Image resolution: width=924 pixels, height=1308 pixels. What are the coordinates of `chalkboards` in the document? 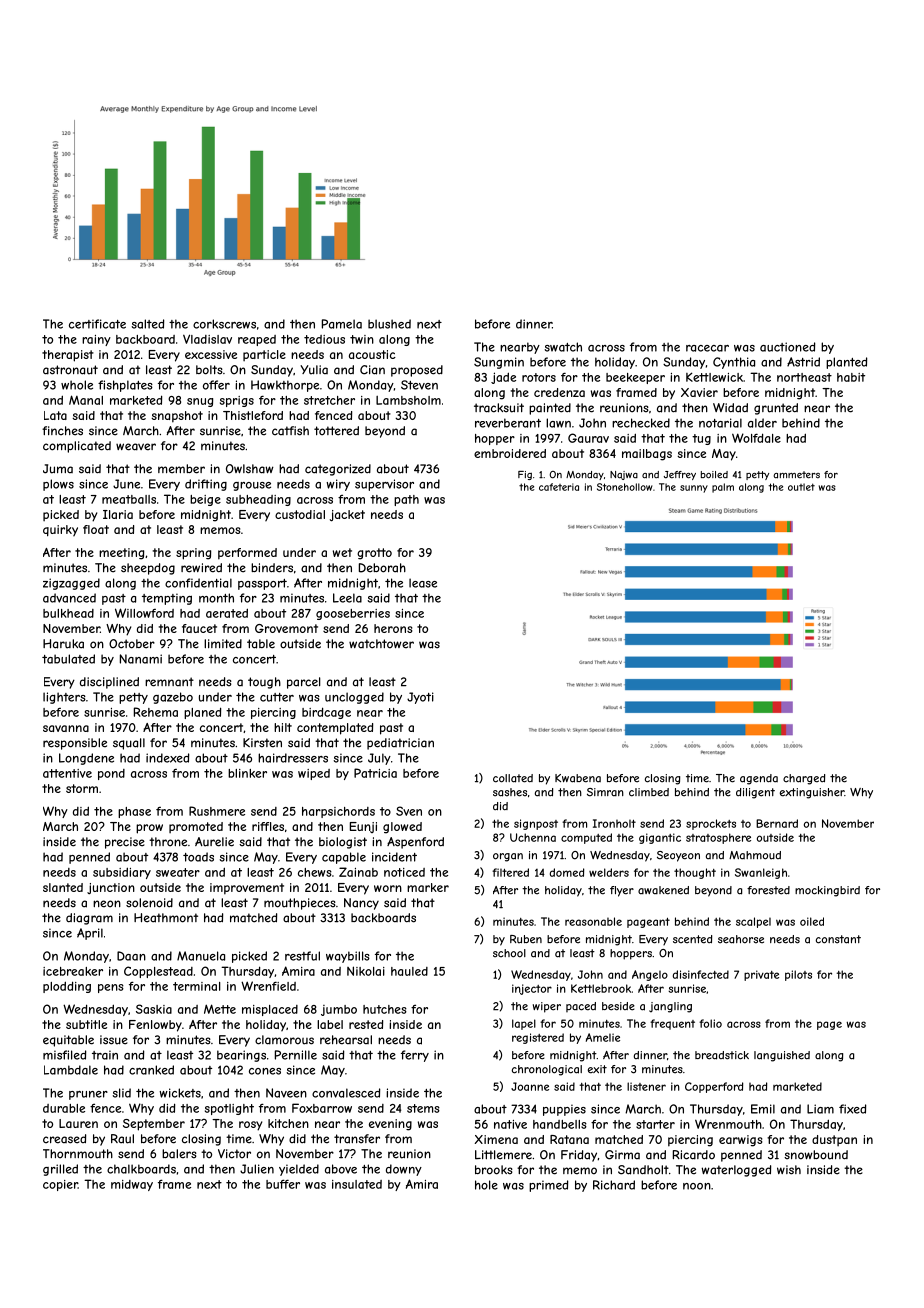 It's located at (141, 1169).
